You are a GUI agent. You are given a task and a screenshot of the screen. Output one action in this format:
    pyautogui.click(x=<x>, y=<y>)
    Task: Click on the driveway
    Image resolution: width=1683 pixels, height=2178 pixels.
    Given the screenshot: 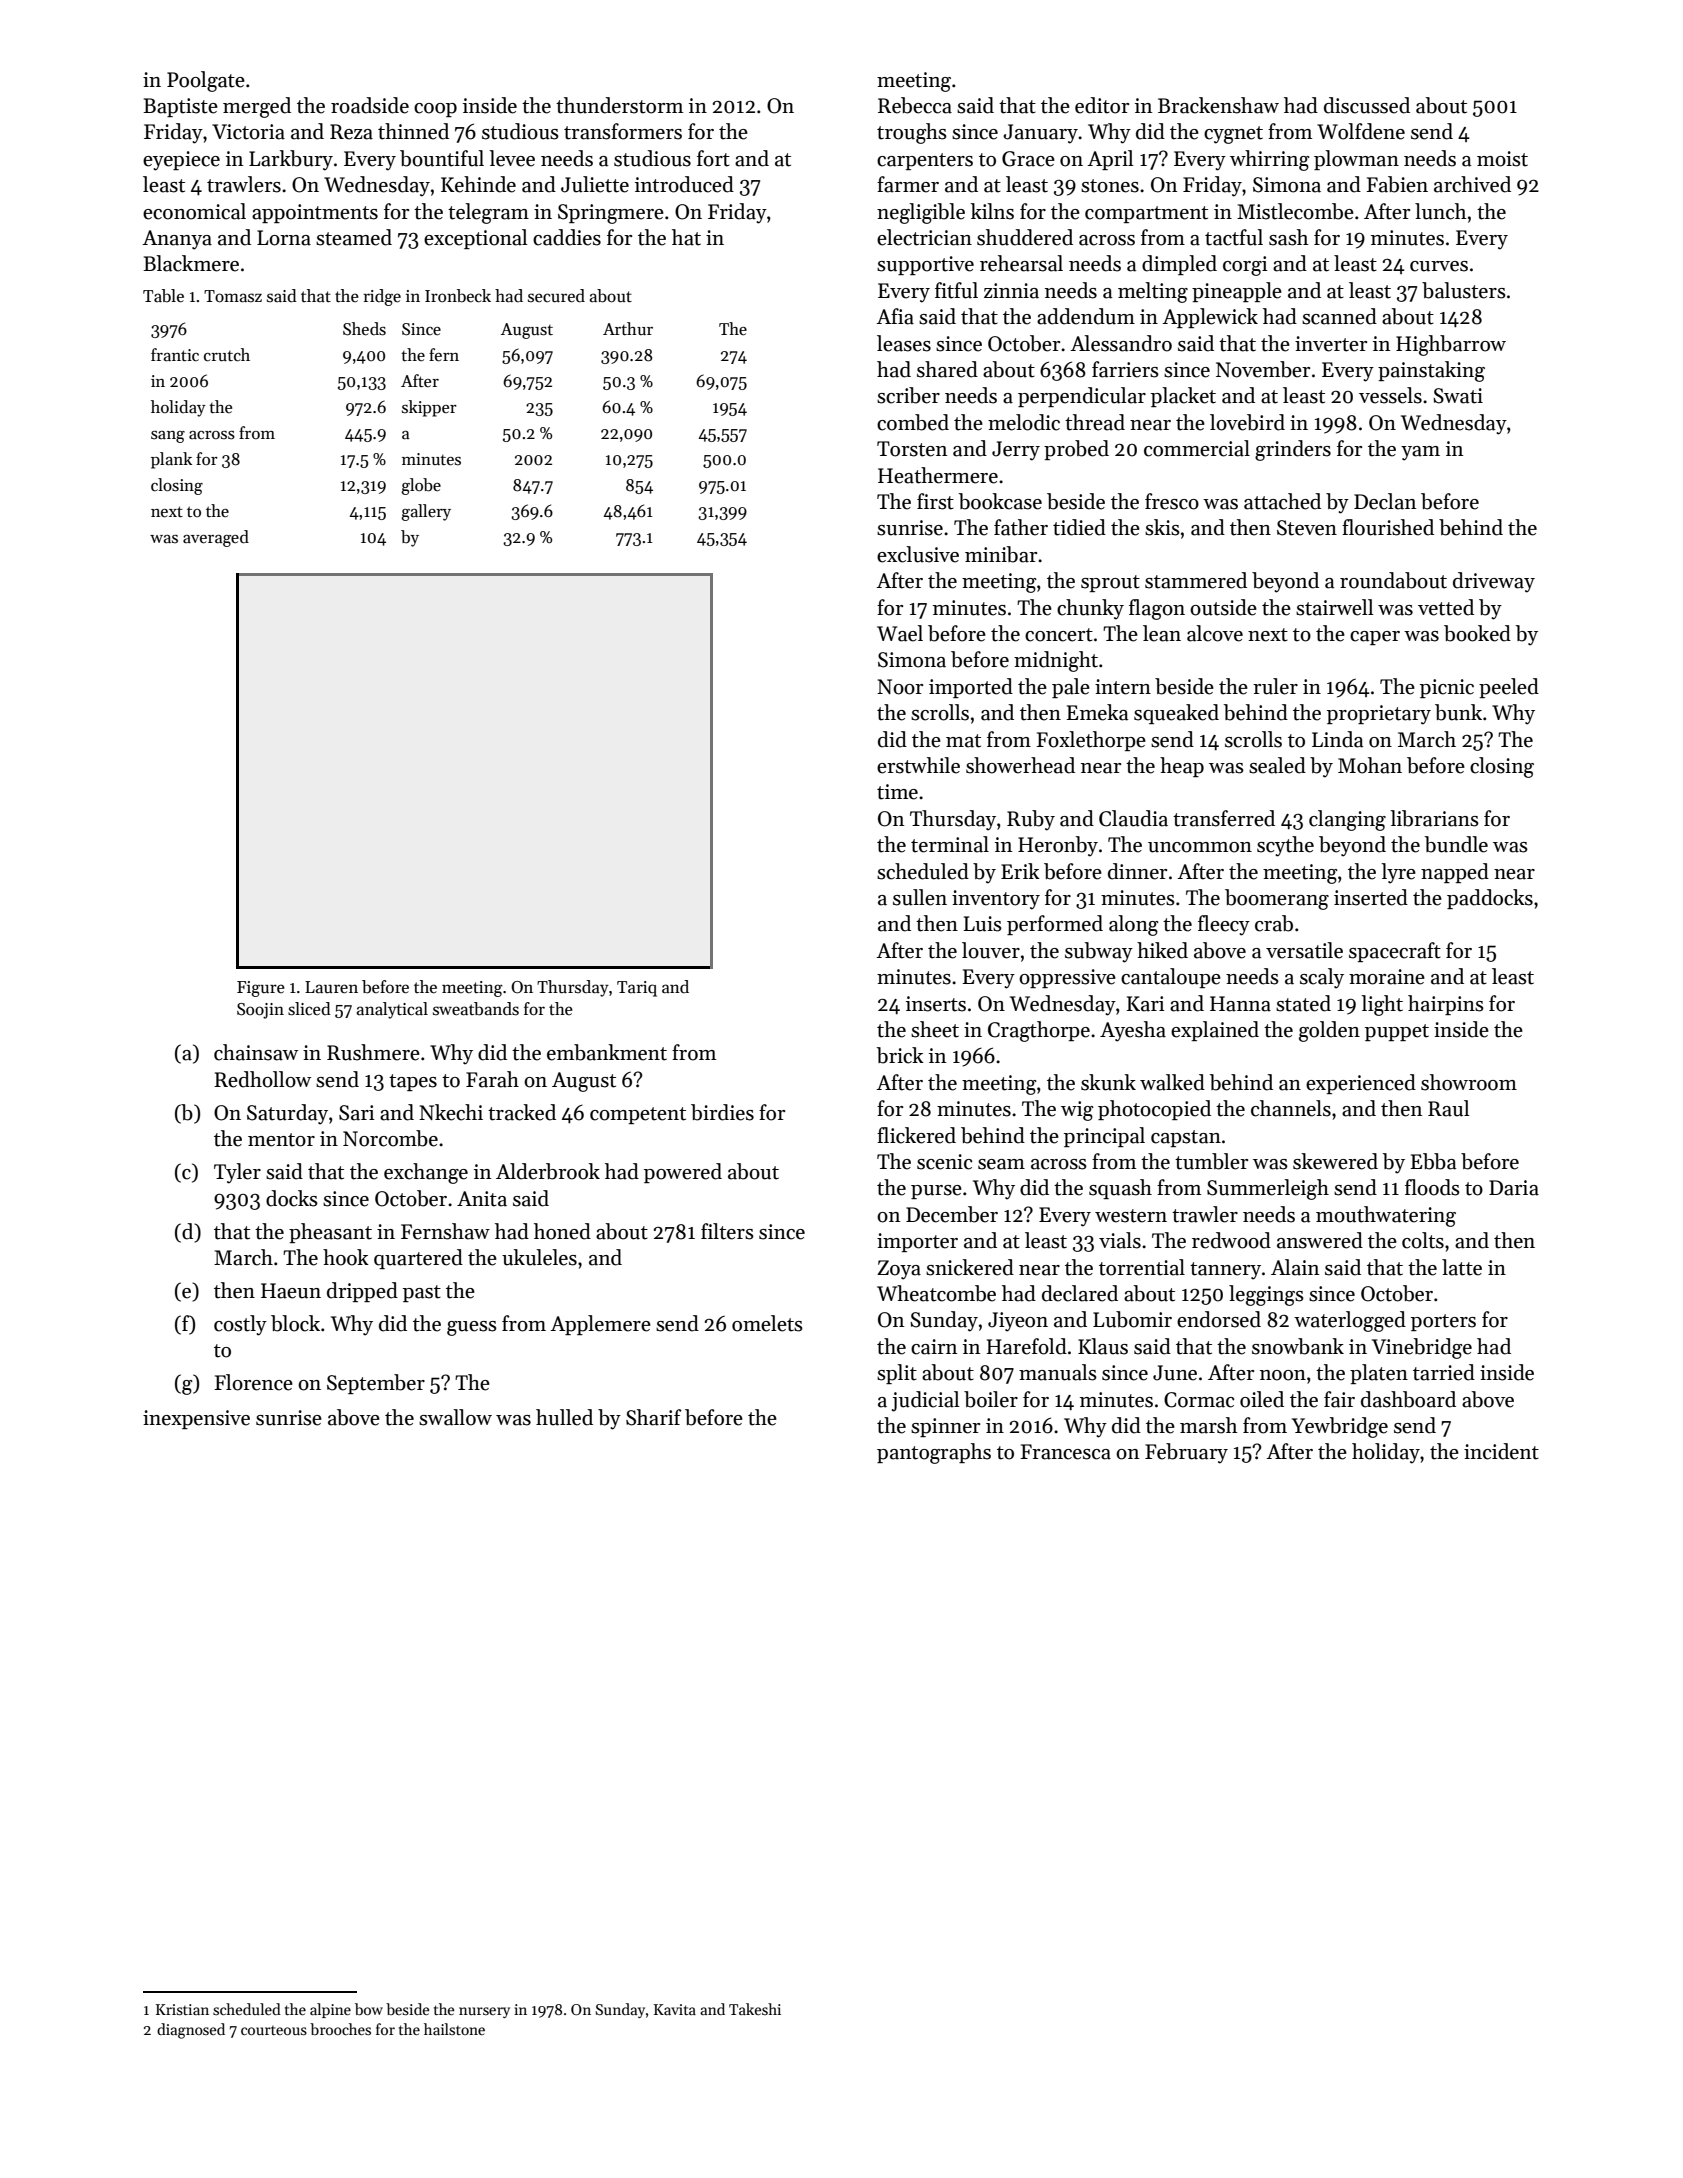 What is the action you would take?
    pyautogui.click(x=1494, y=582)
